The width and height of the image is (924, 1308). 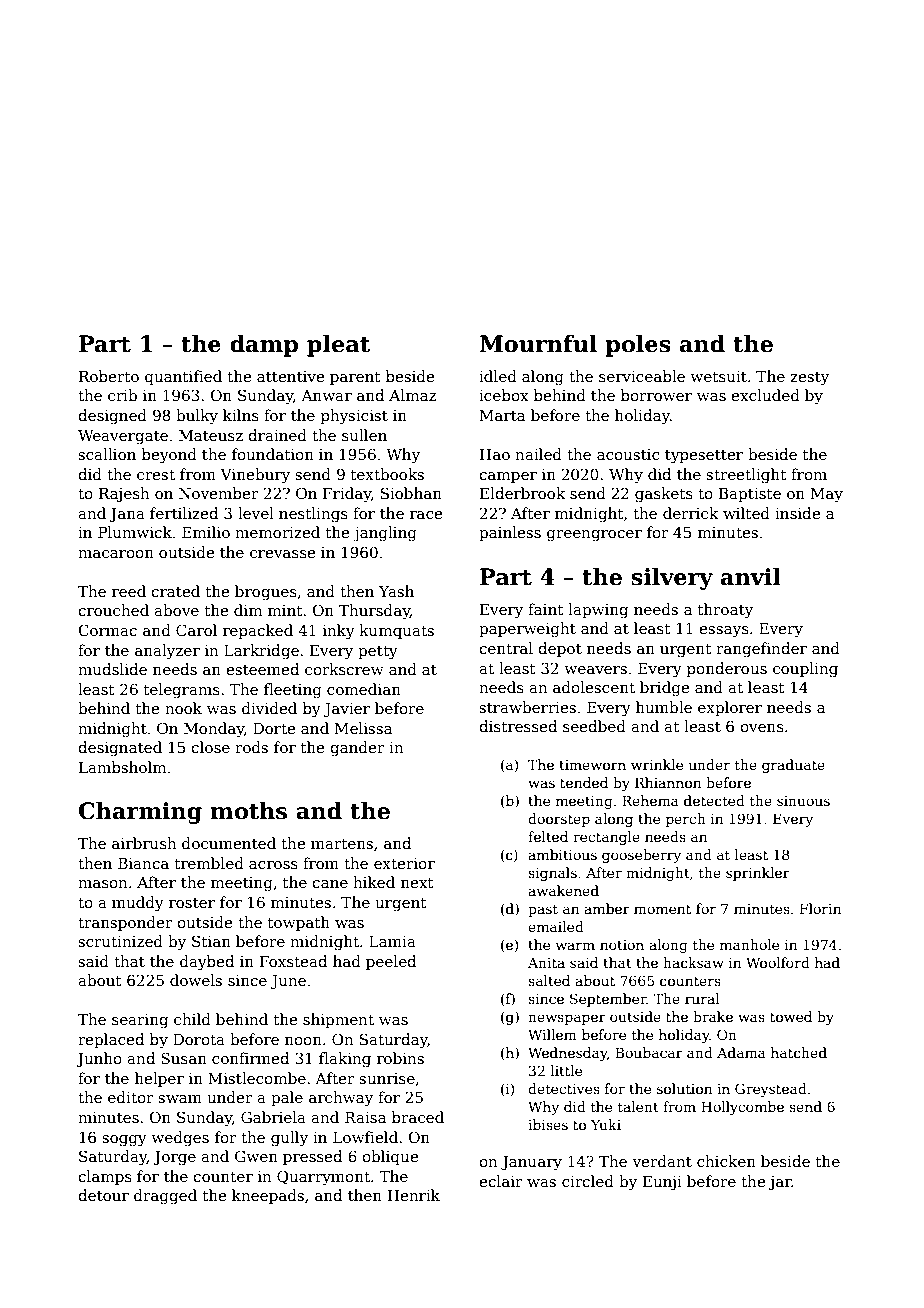 I want to click on comedian, so click(x=364, y=689).
